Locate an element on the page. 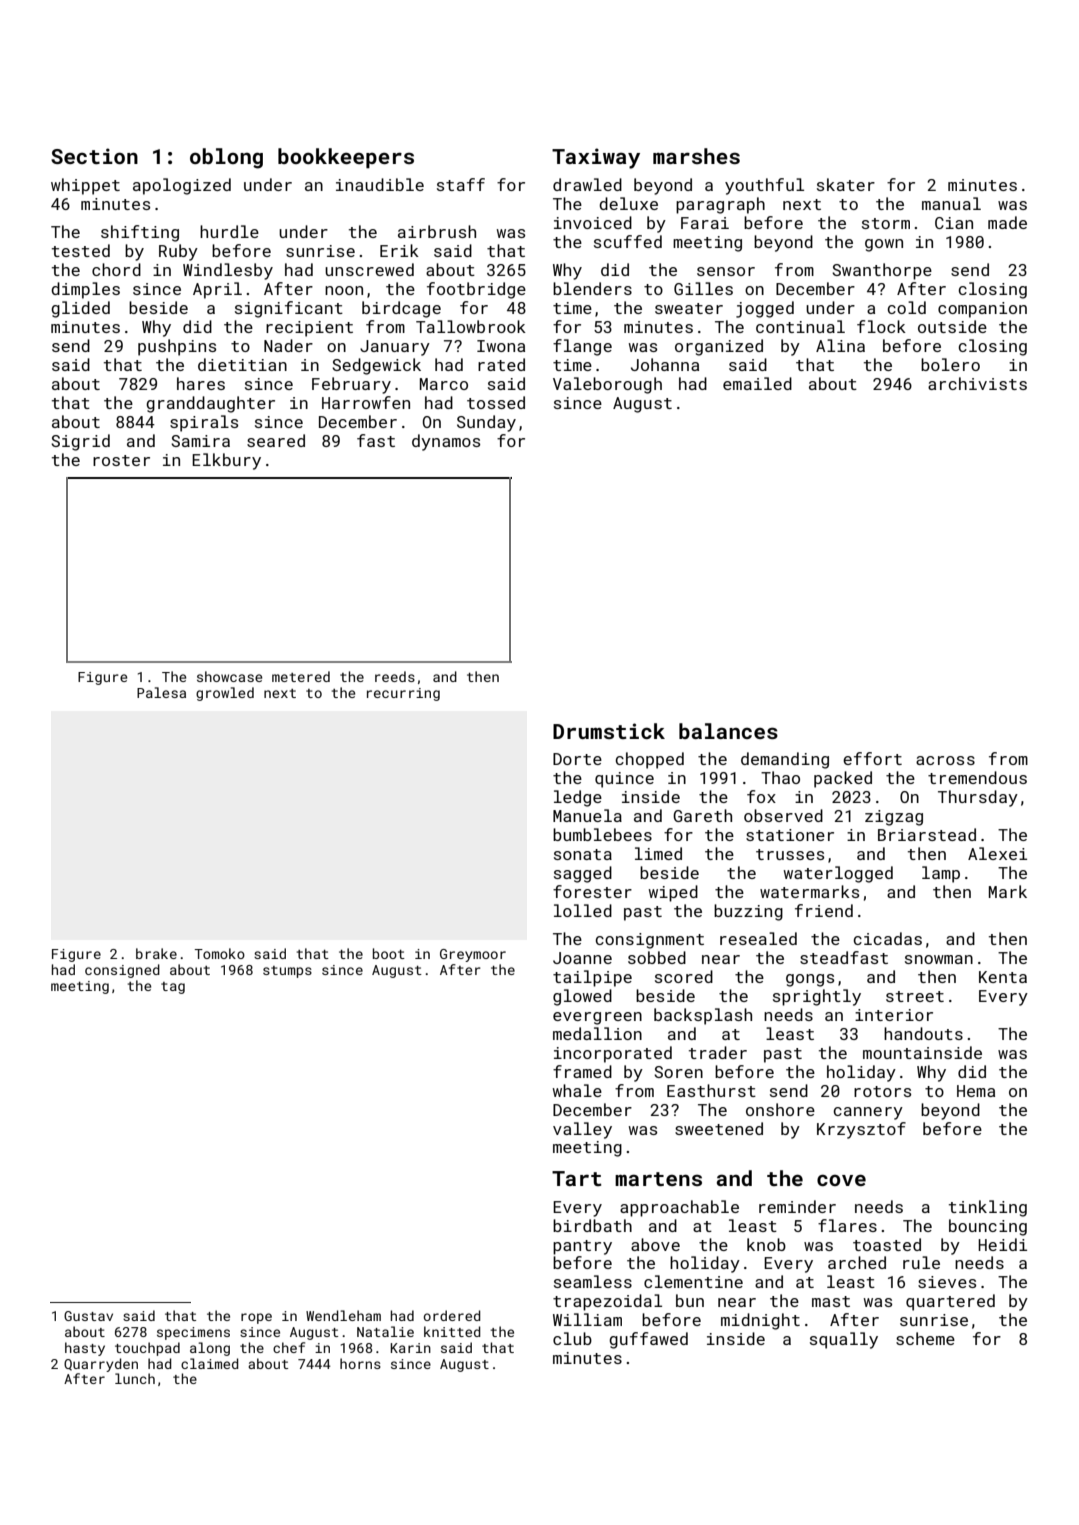 This image has height=1525, width=1079. tossed is located at coordinates (496, 402).
